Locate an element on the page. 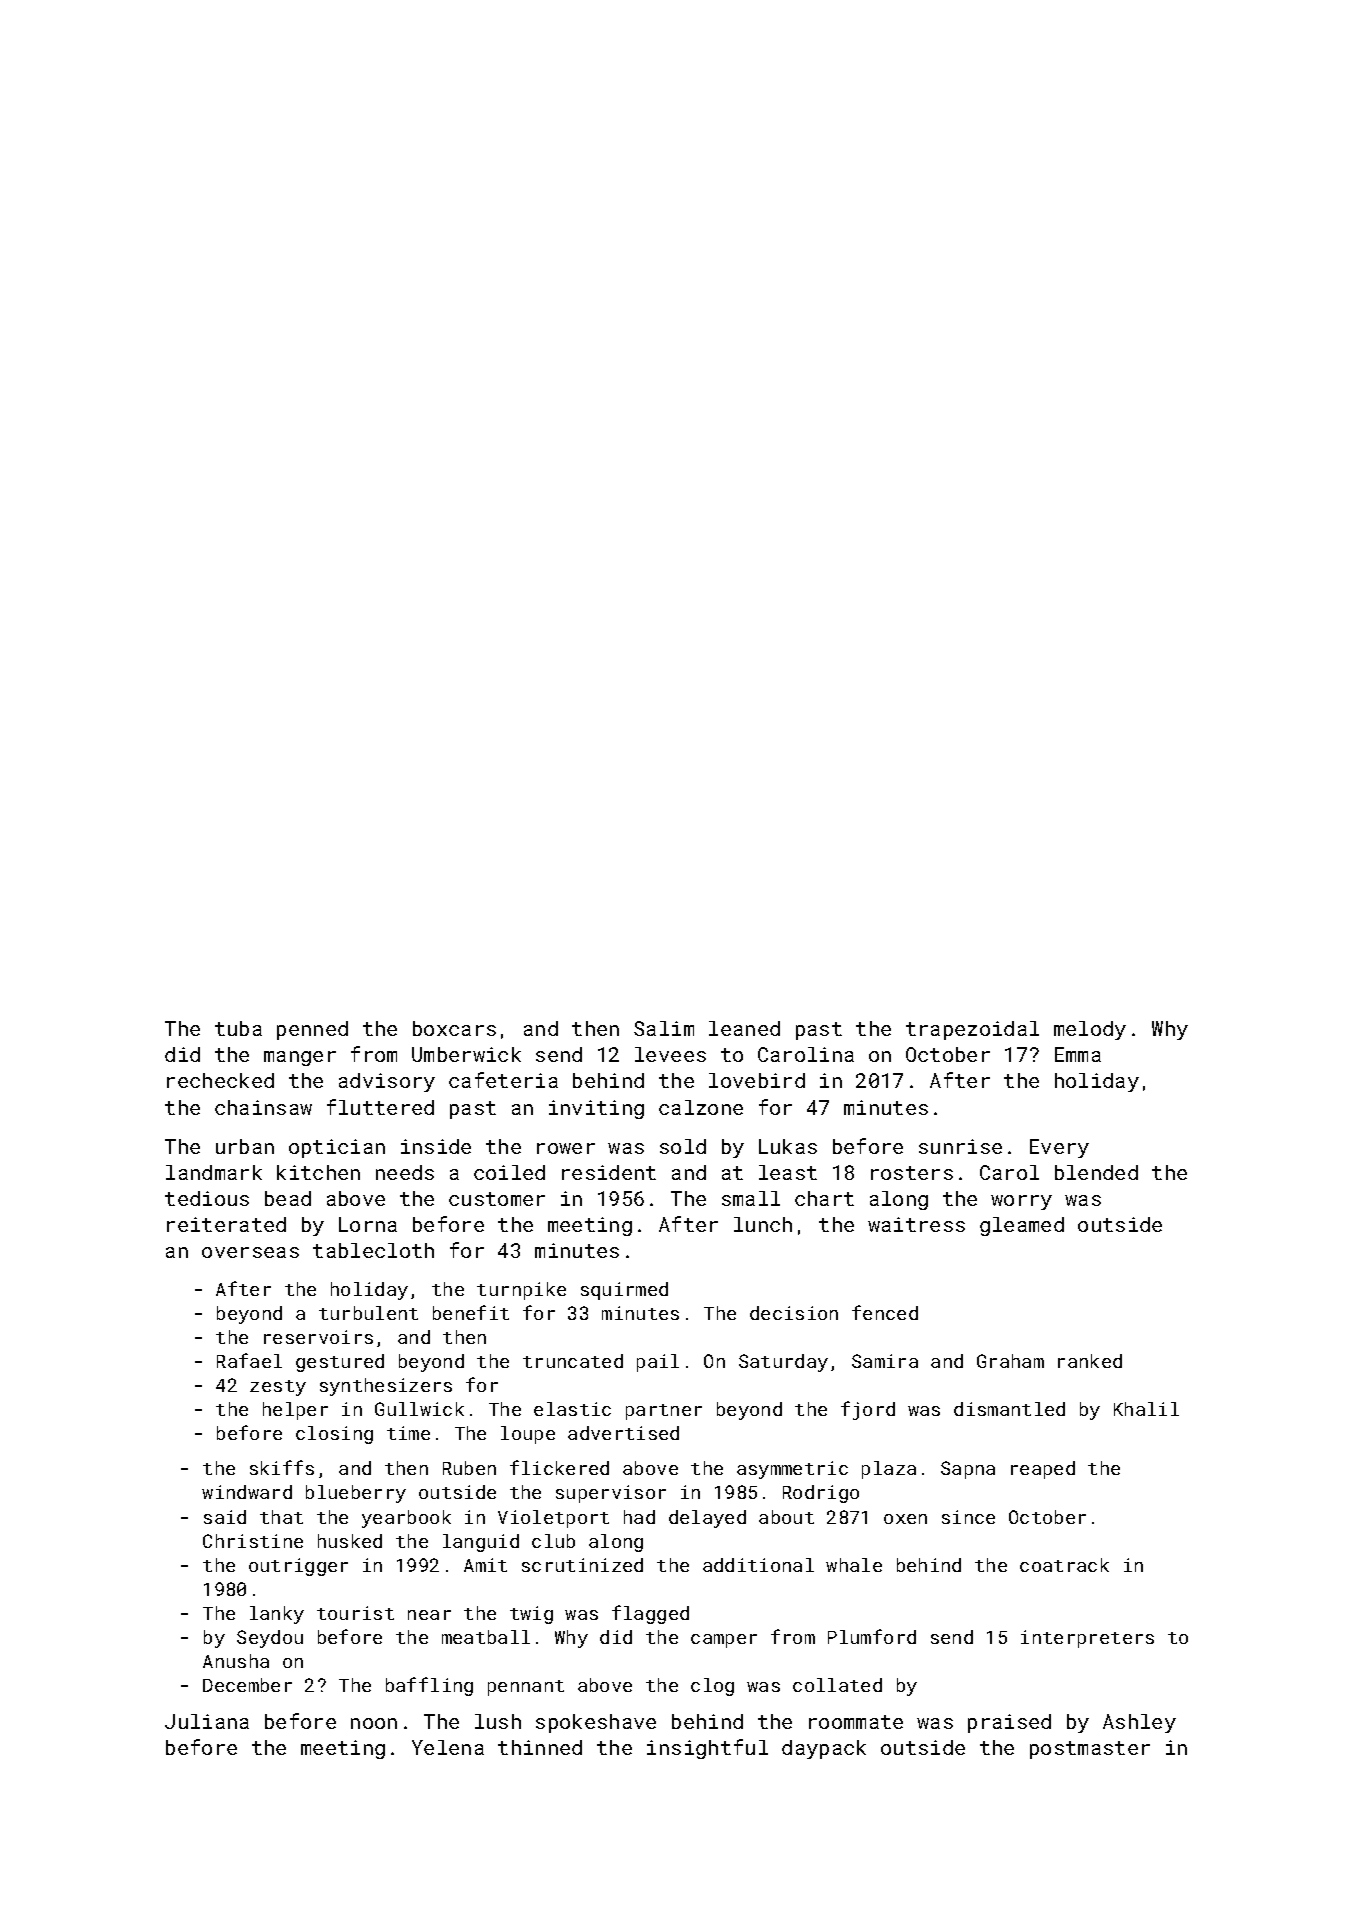 Image resolution: width=1360 pixels, height=1924 pixels. lanky is located at coordinates (277, 1615).
